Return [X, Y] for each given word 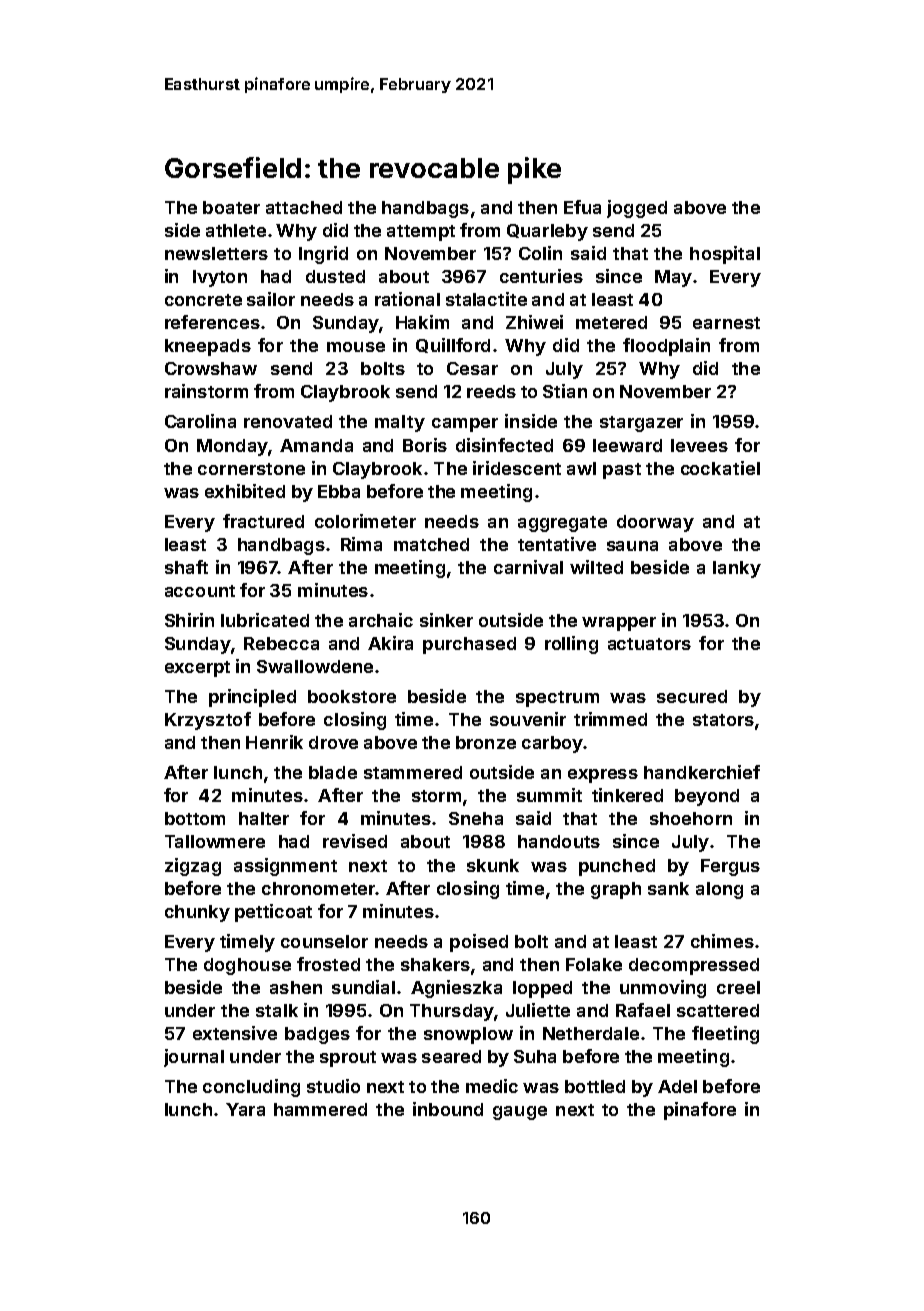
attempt [421, 233]
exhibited [245, 491]
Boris [425, 445]
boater [231, 207]
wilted [596, 567]
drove [333, 742]
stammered [413, 772]
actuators [649, 644]
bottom [195, 818]
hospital [725, 255]
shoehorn [691, 818]
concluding [251, 1088]
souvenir [528, 719]
